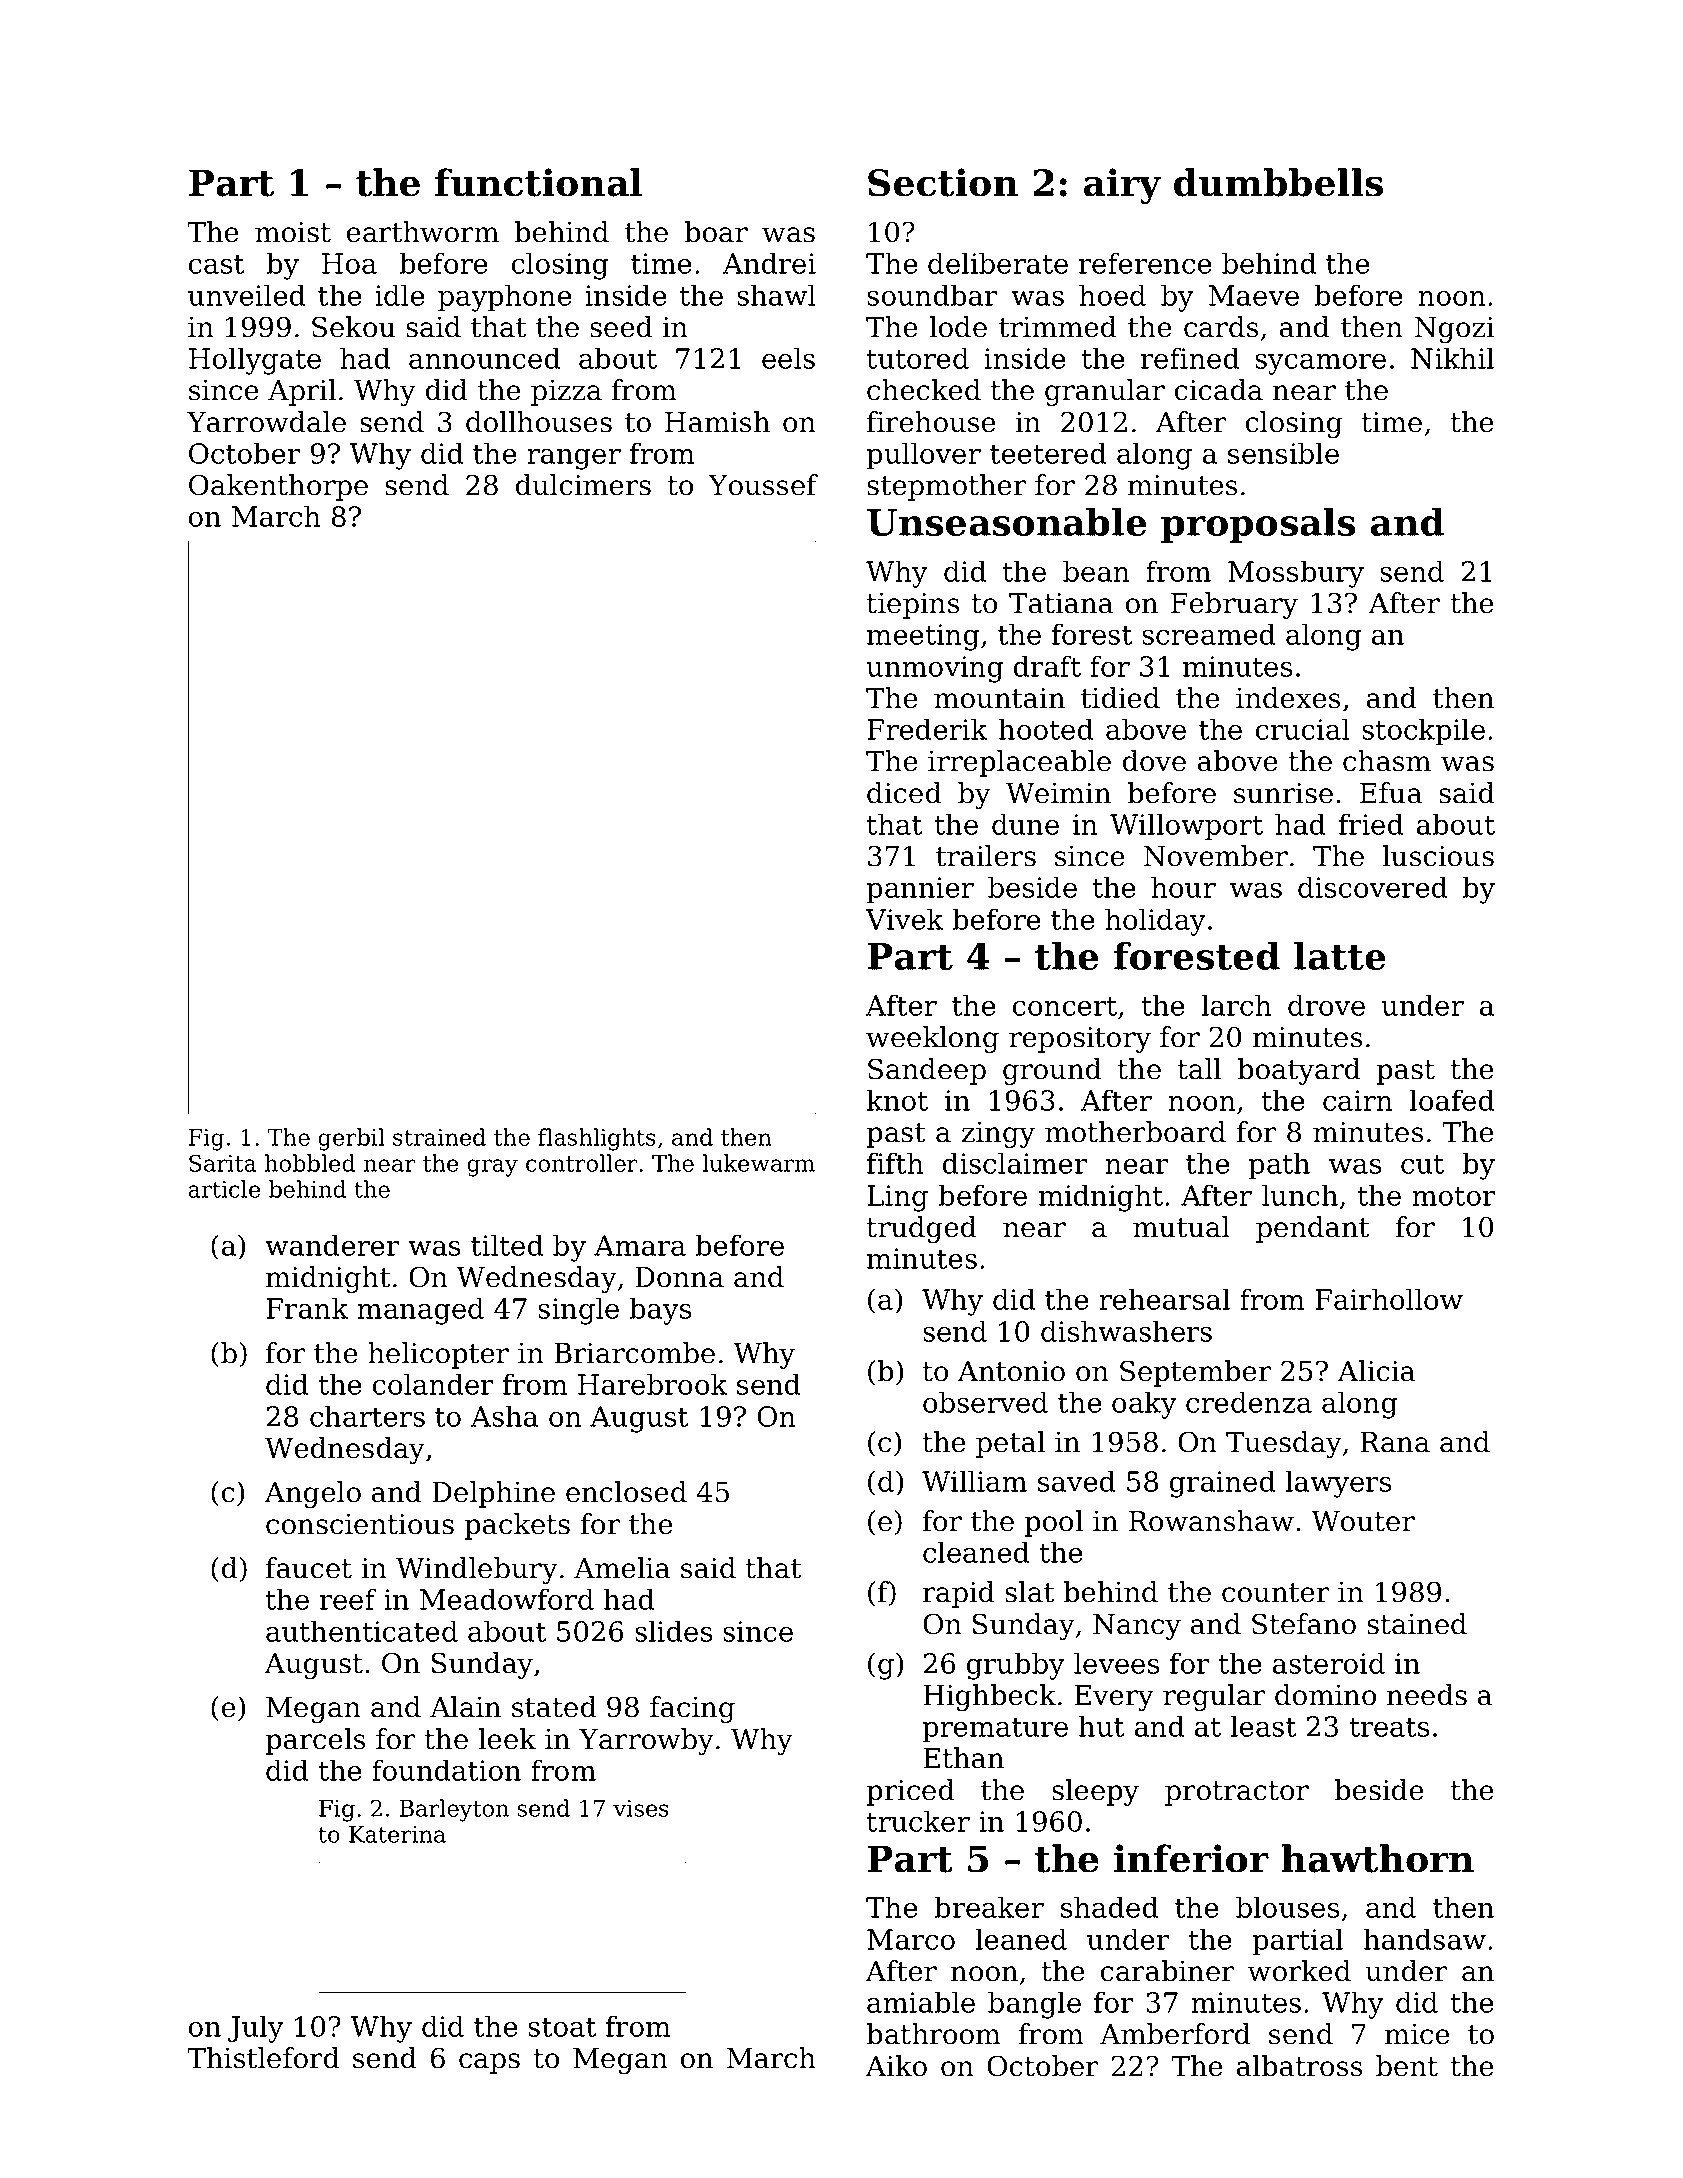 This screenshot has width=1683, height=2178. I want to click on regular, so click(1214, 1697).
